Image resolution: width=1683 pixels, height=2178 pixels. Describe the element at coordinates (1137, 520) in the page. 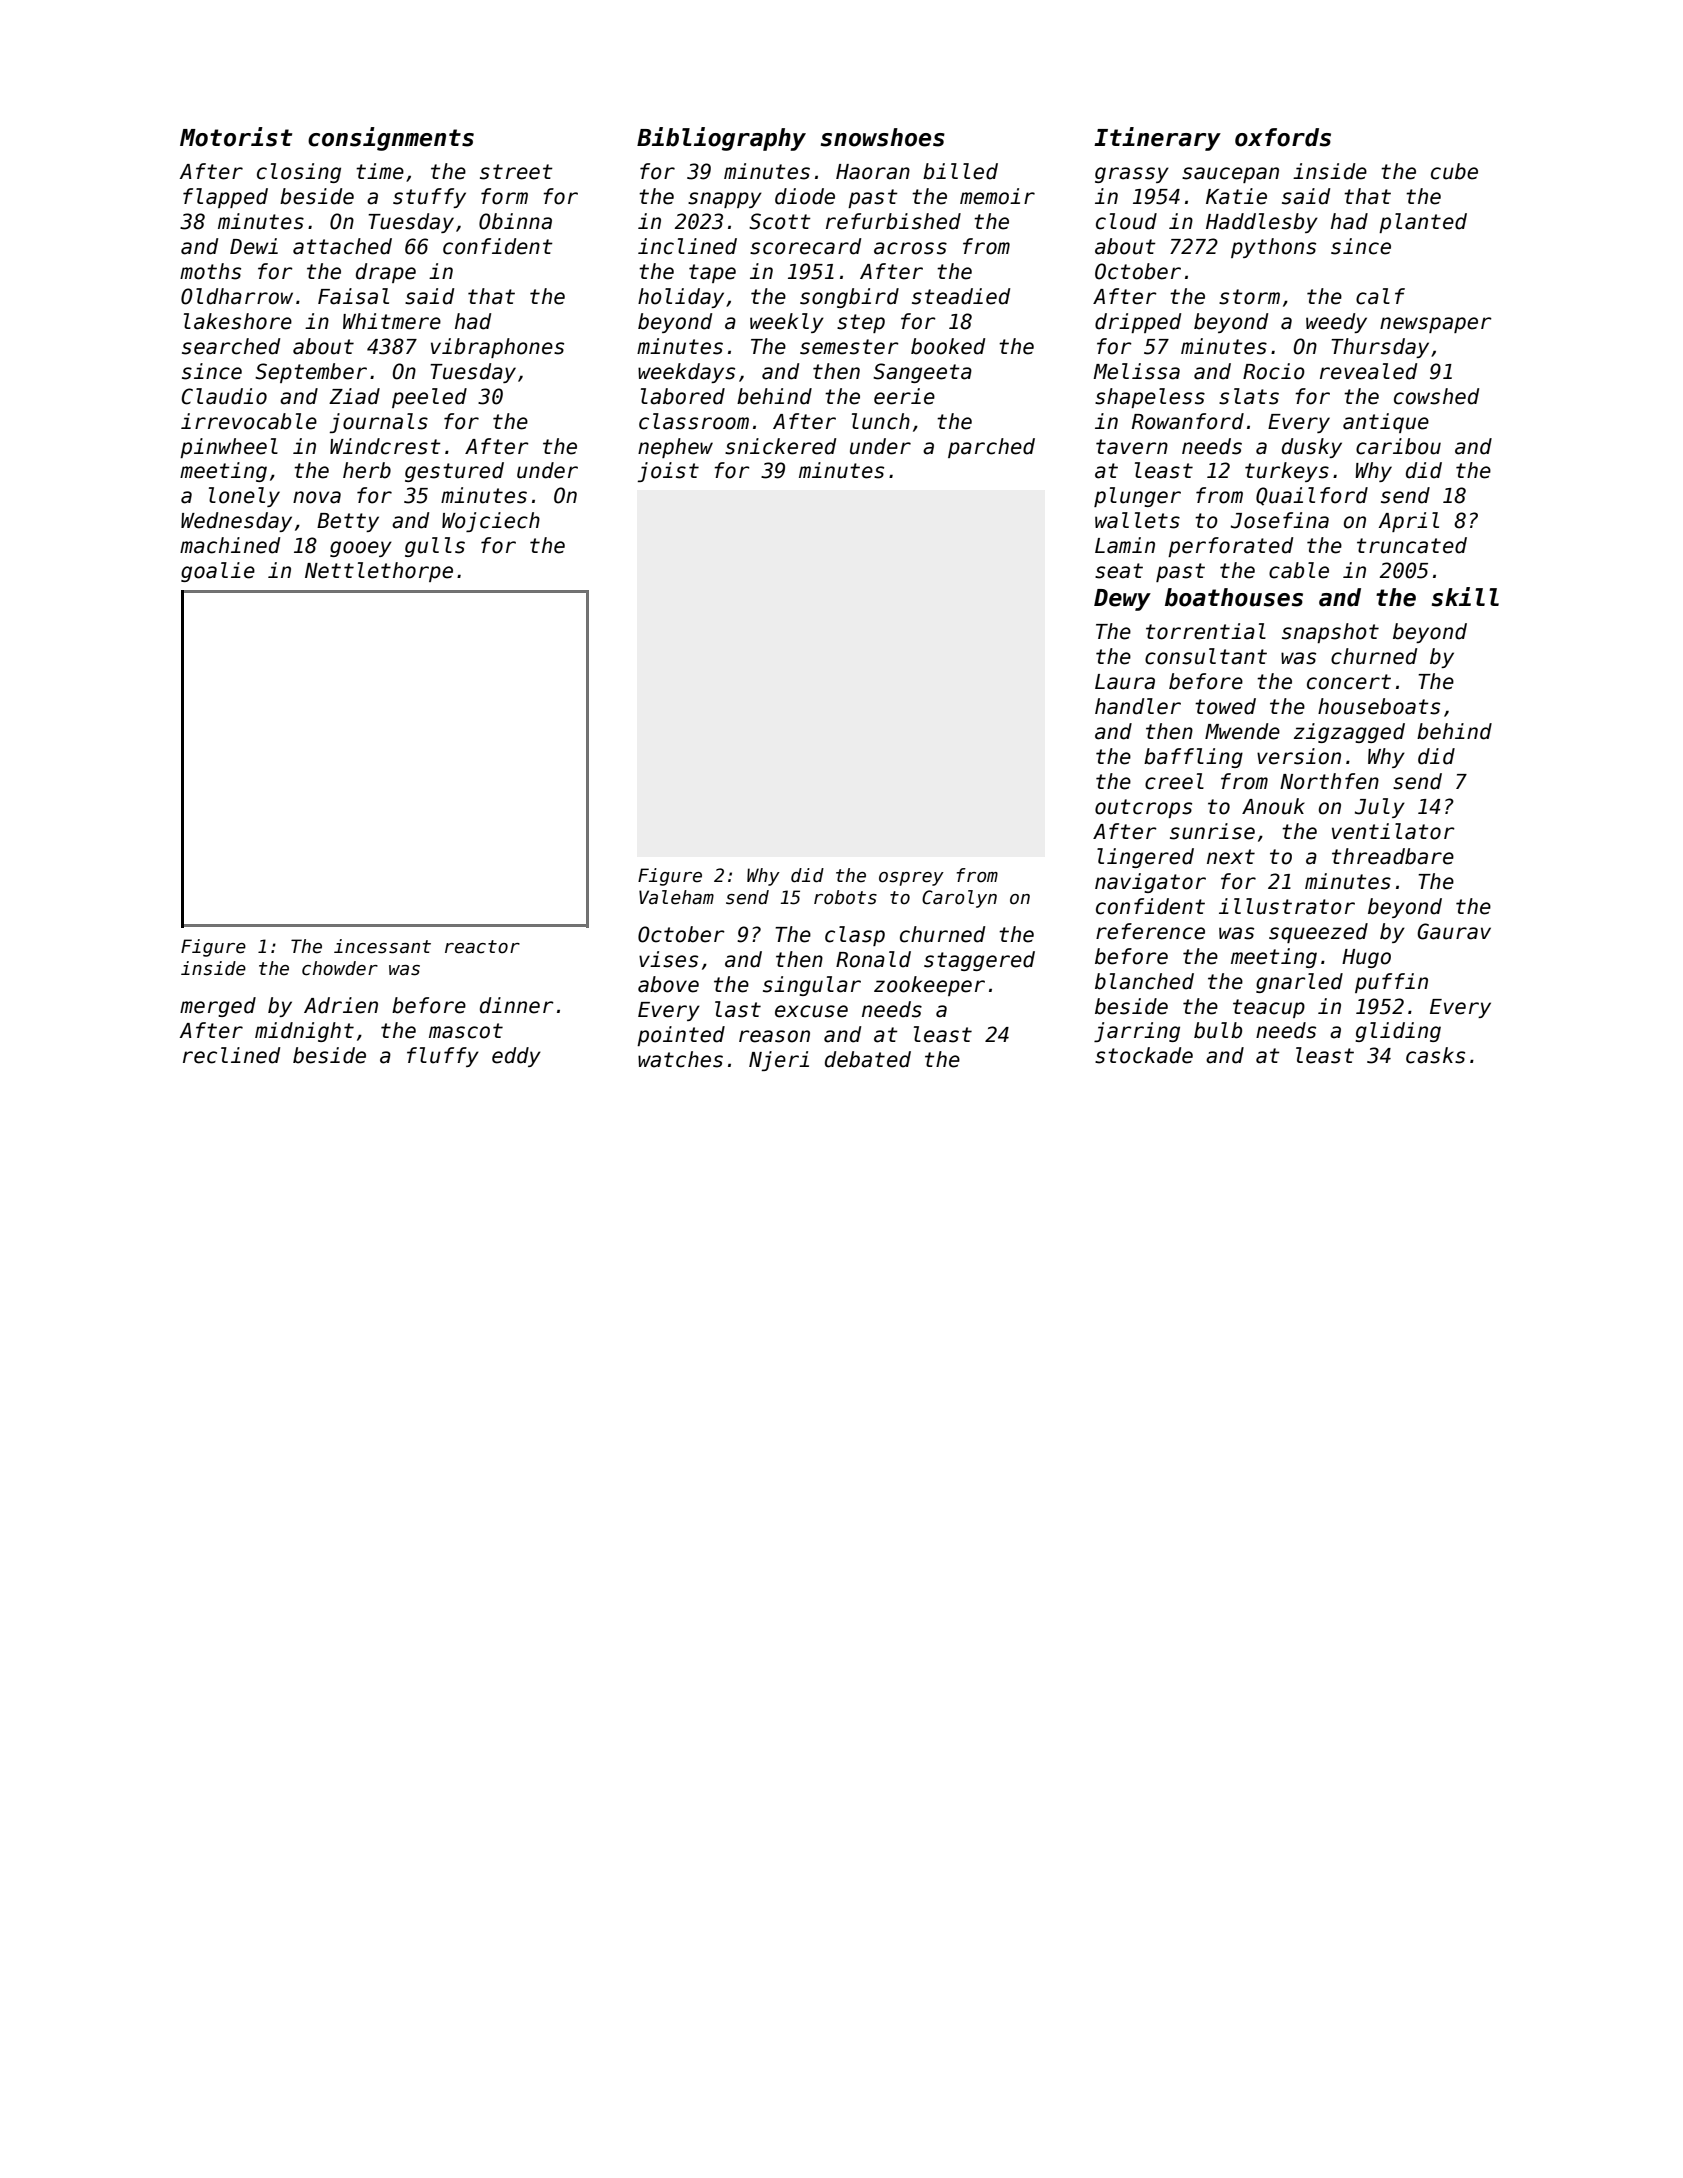

I see `wallets` at that location.
